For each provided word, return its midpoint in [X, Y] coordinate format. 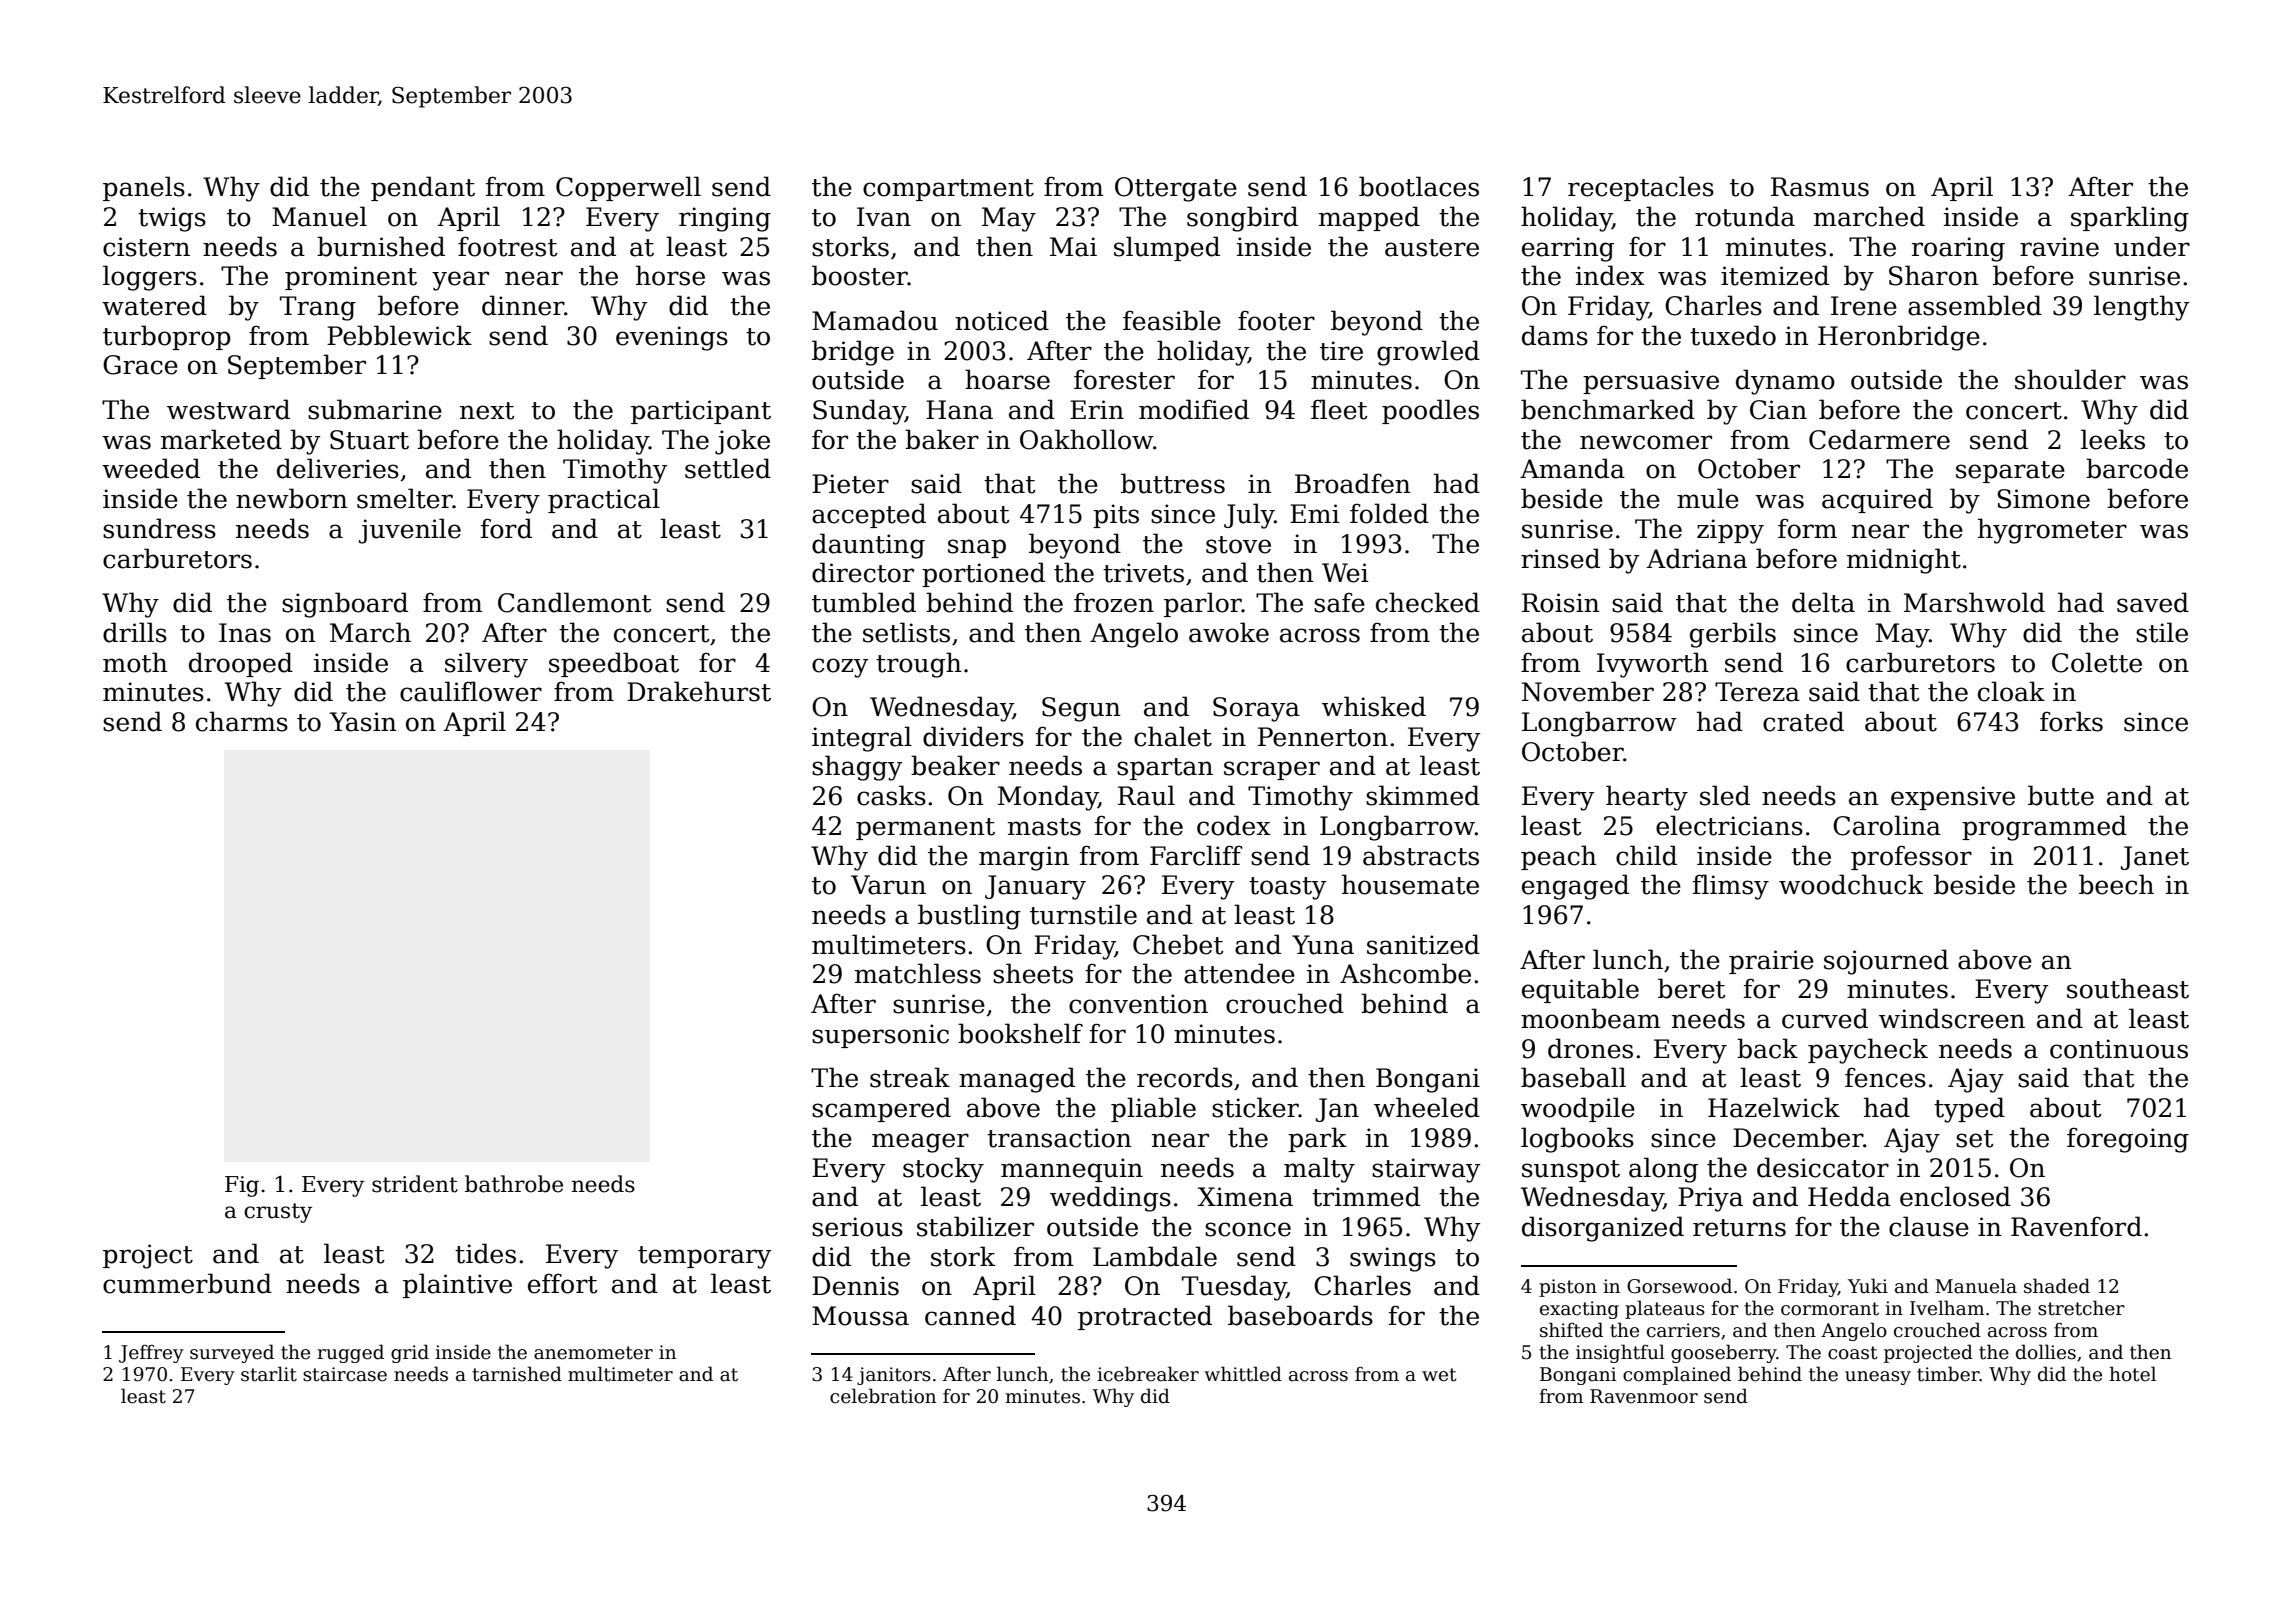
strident [415, 1184]
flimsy [1731, 887]
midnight [1904, 561]
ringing [725, 219]
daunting [868, 546]
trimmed [1366, 1196]
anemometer [593, 1353]
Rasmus [1820, 187]
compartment [948, 190]
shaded [2057, 1286]
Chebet [1178, 944]
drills [135, 632]
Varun [888, 885]
